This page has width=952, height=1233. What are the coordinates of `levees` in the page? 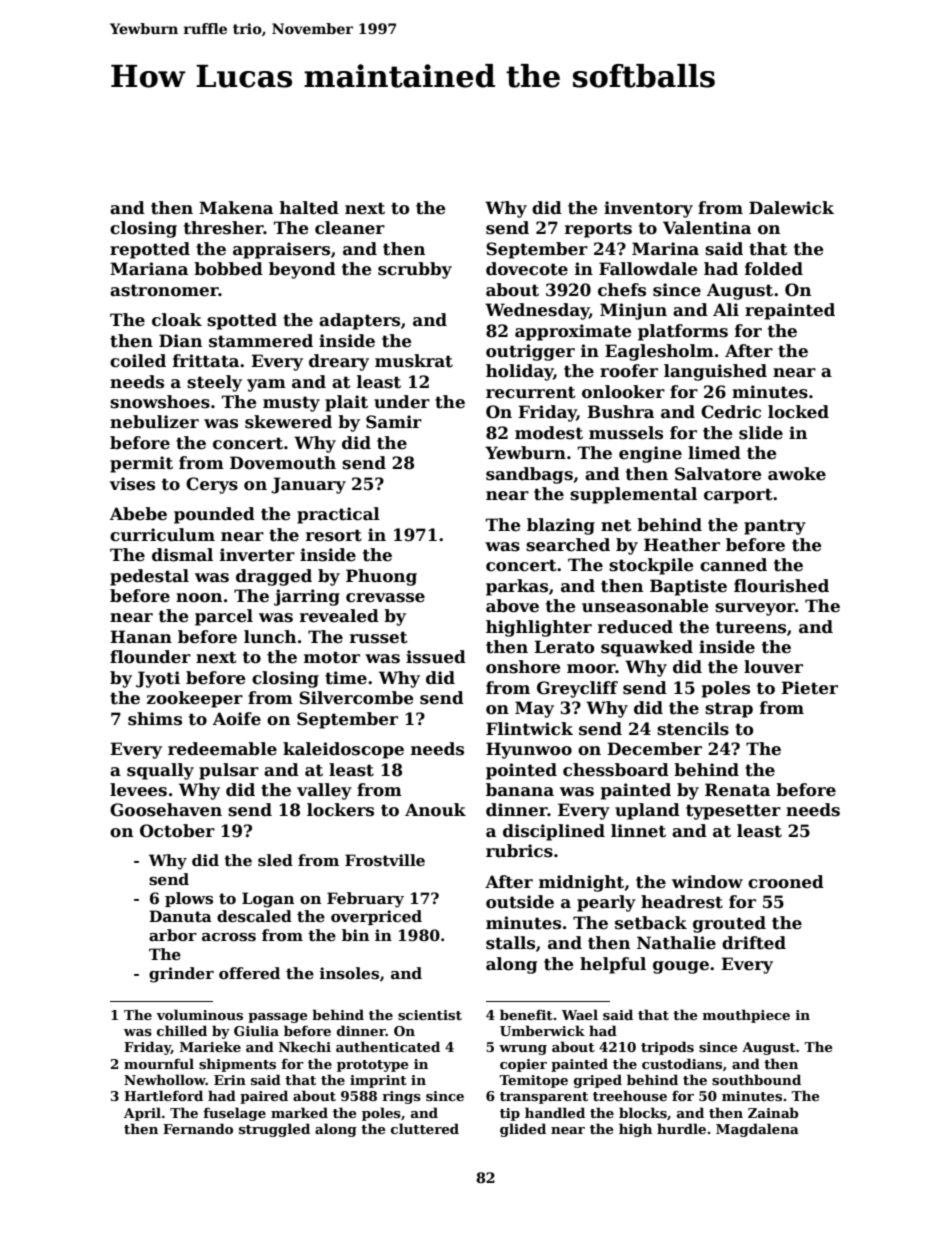 It's located at (138, 790).
